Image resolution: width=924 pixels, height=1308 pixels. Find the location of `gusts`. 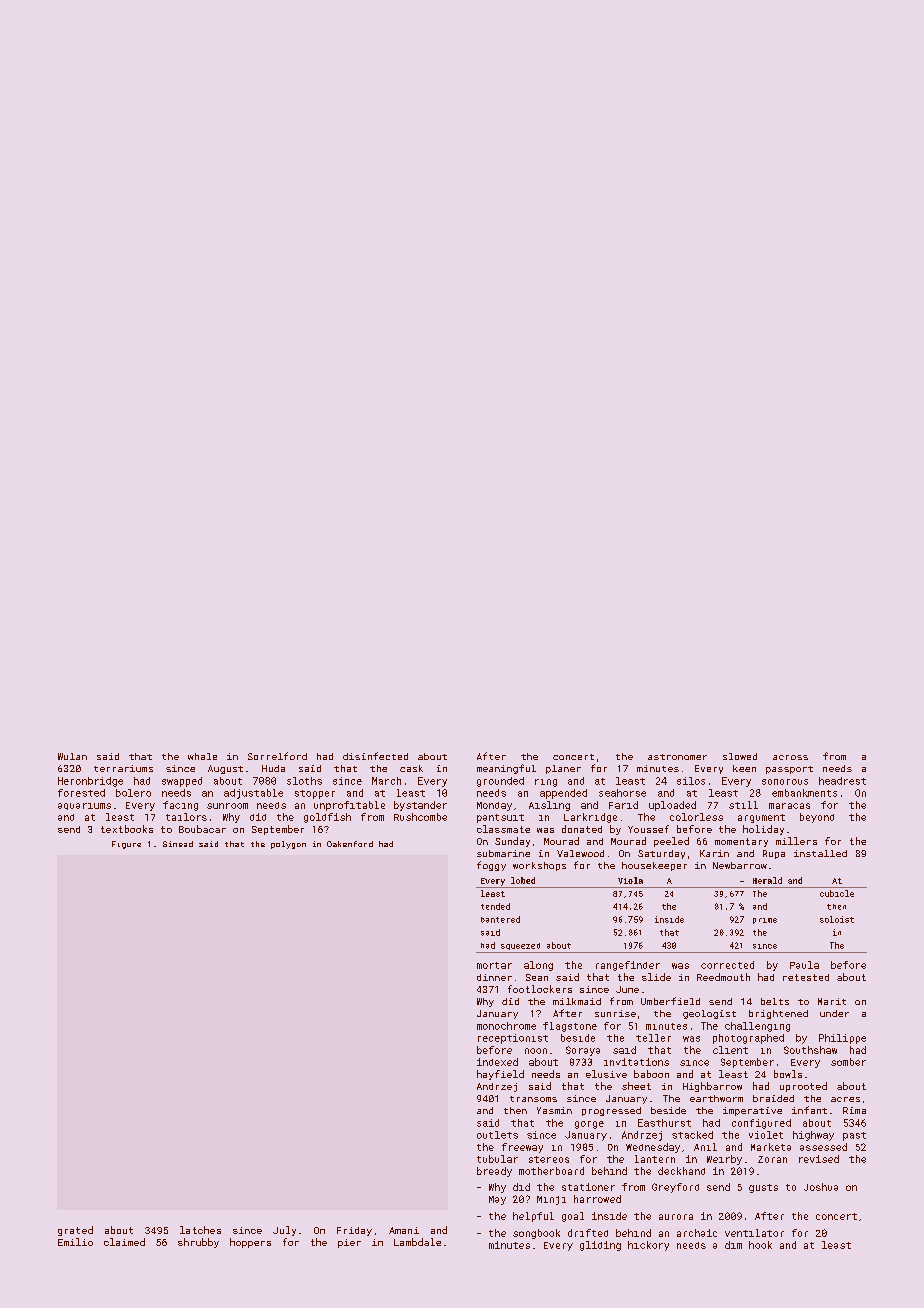

gusts is located at coordinates (763, 1188).
